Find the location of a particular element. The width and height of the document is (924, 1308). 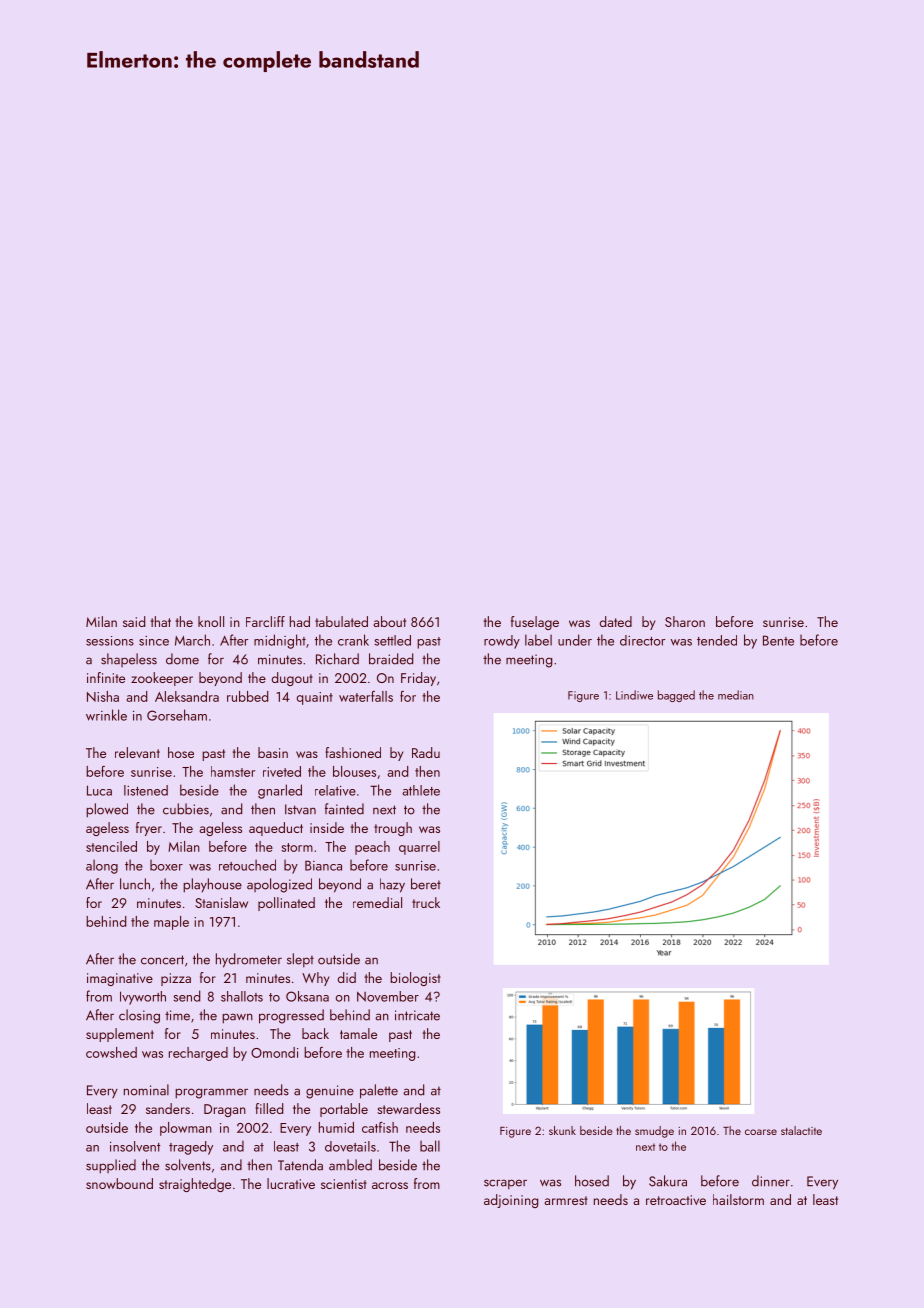

plowed is located at coordinates (107, 810).
